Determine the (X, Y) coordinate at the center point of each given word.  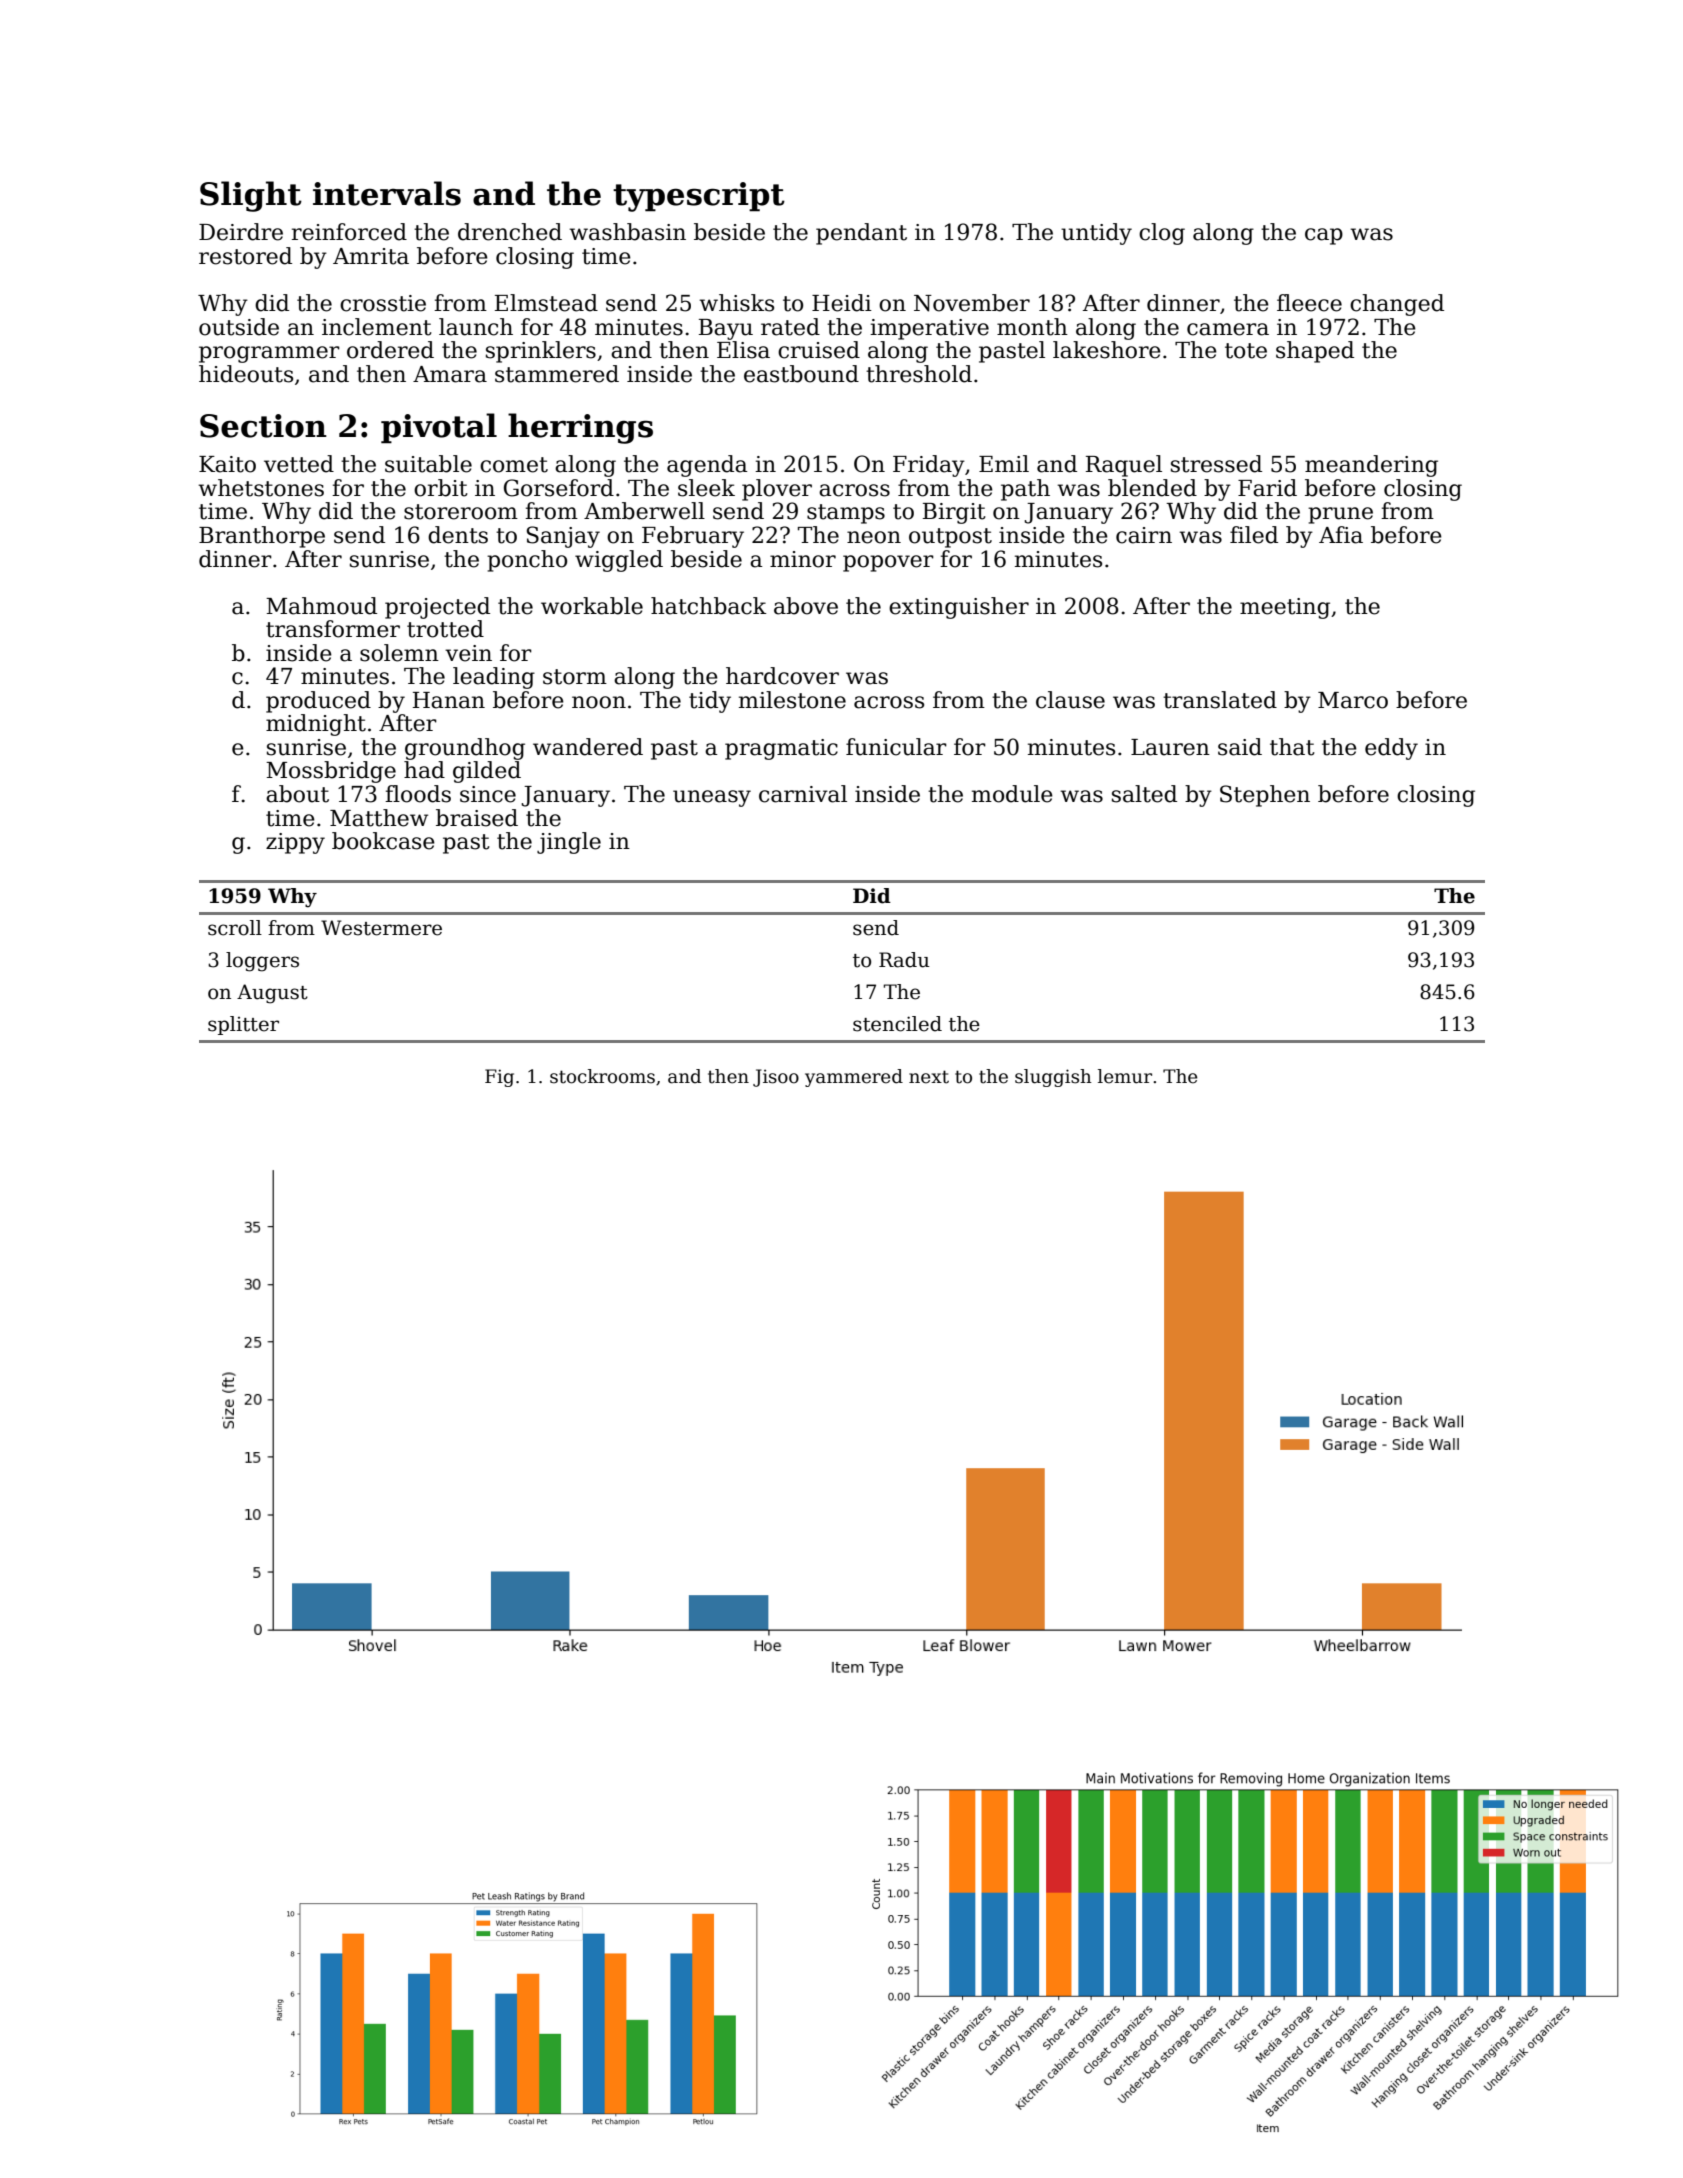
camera (1228, 329)
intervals (387, 193)
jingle (569, 843)
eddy (1391, 749)
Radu (904, 960)
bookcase (383, 841)
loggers (262, 962)
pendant (861, 234)
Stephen (1265, 796)
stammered (557, 374)
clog (1162, 234)
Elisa (743, 350)
